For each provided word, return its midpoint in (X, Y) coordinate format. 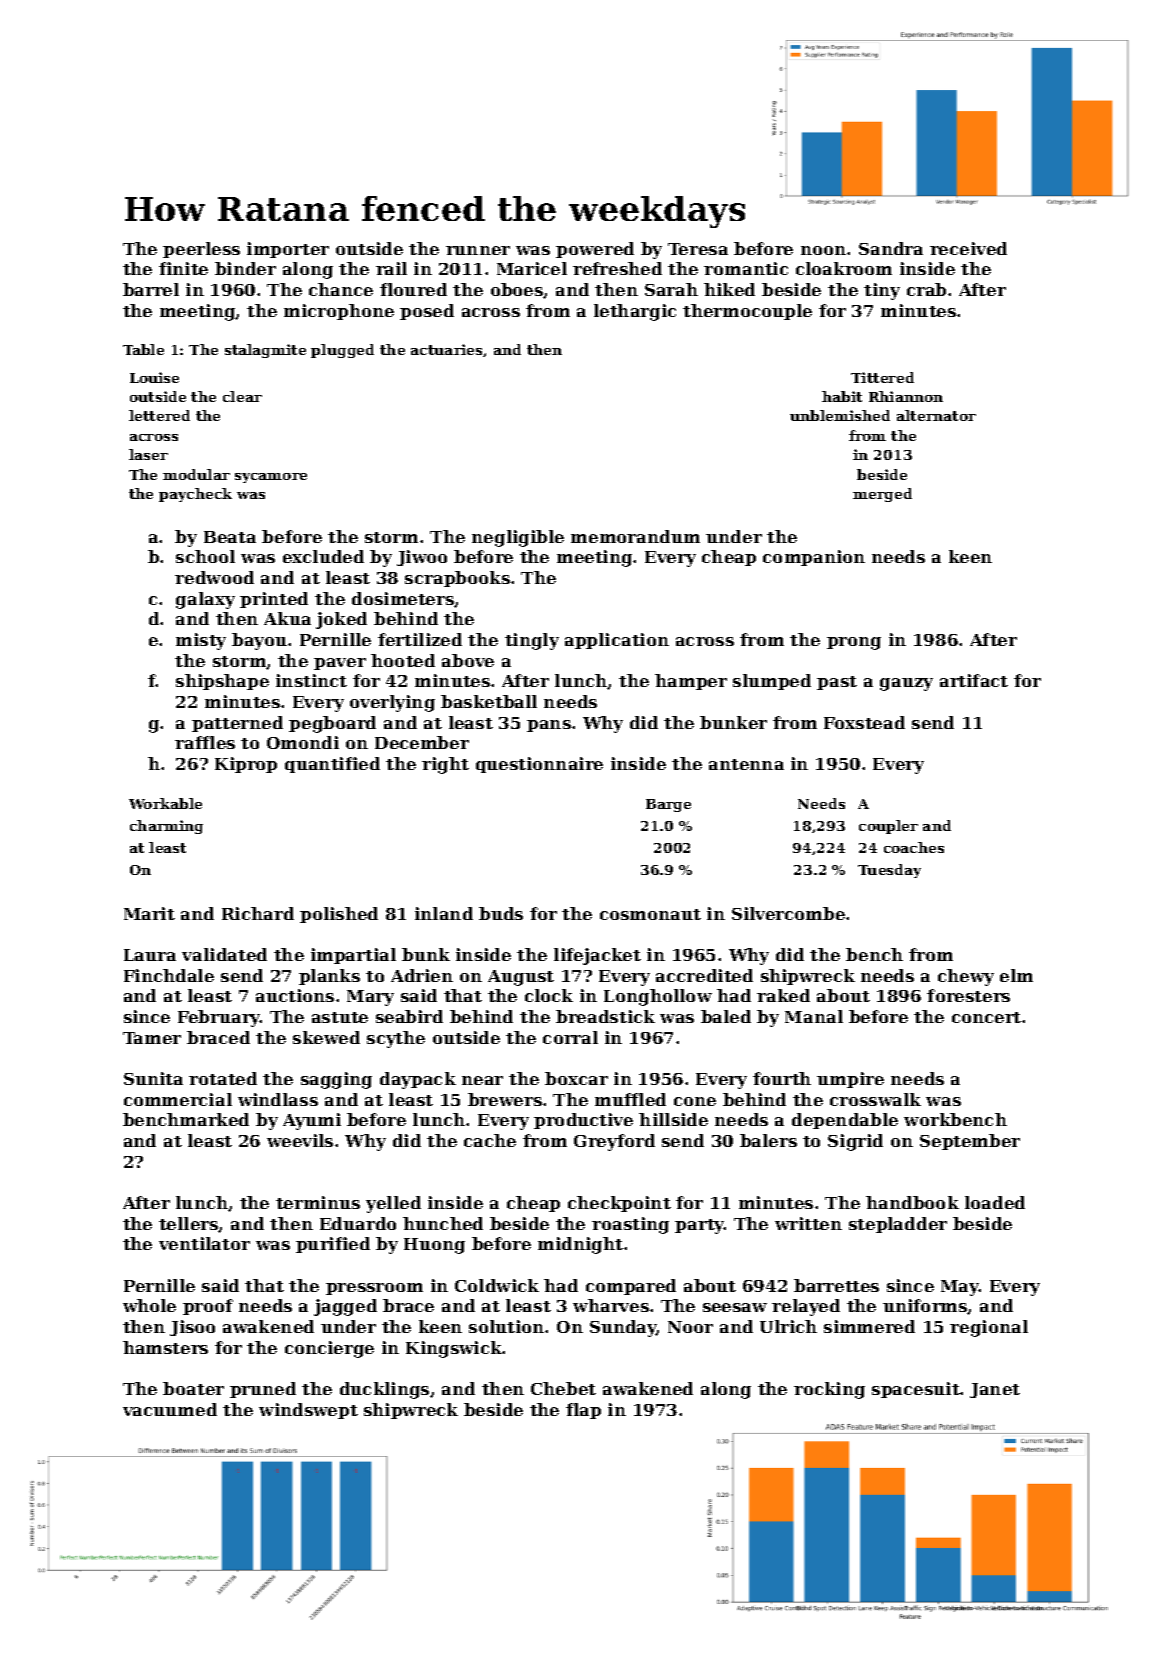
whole (149, 1305)
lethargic (635, 312)
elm (1016, 975)
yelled (393, 1204)
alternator (936, 415)
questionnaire (539, 765)
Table (143, 349)
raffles (205, 742)
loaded (995, 1202)
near (482, 1080)
